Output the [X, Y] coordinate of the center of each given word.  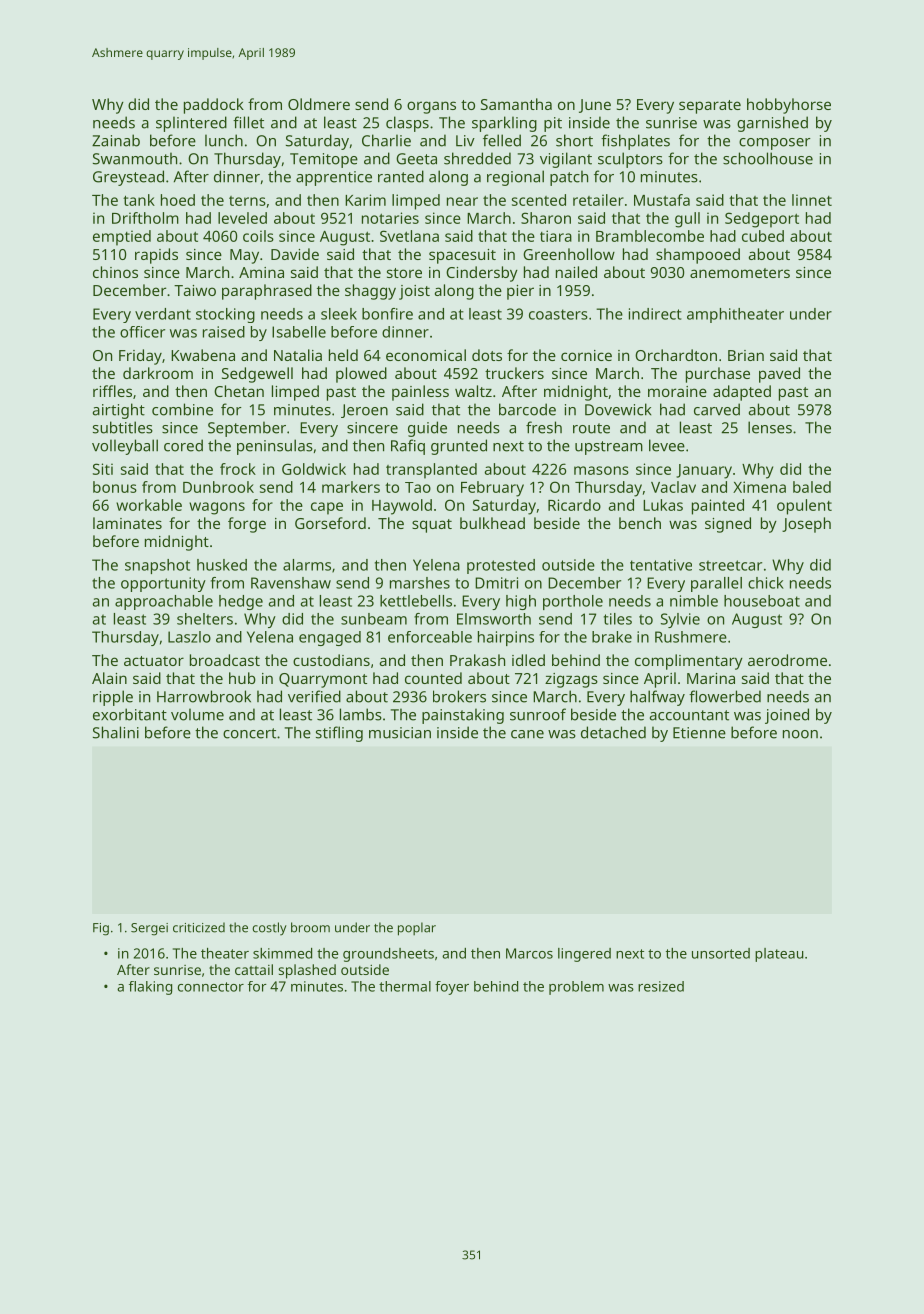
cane [527, 734]
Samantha [516, 104]
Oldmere [319, 104]
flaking [150, 988]
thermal [405, 986]
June [595, 106]
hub [242, 678]
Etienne [699, 733]
